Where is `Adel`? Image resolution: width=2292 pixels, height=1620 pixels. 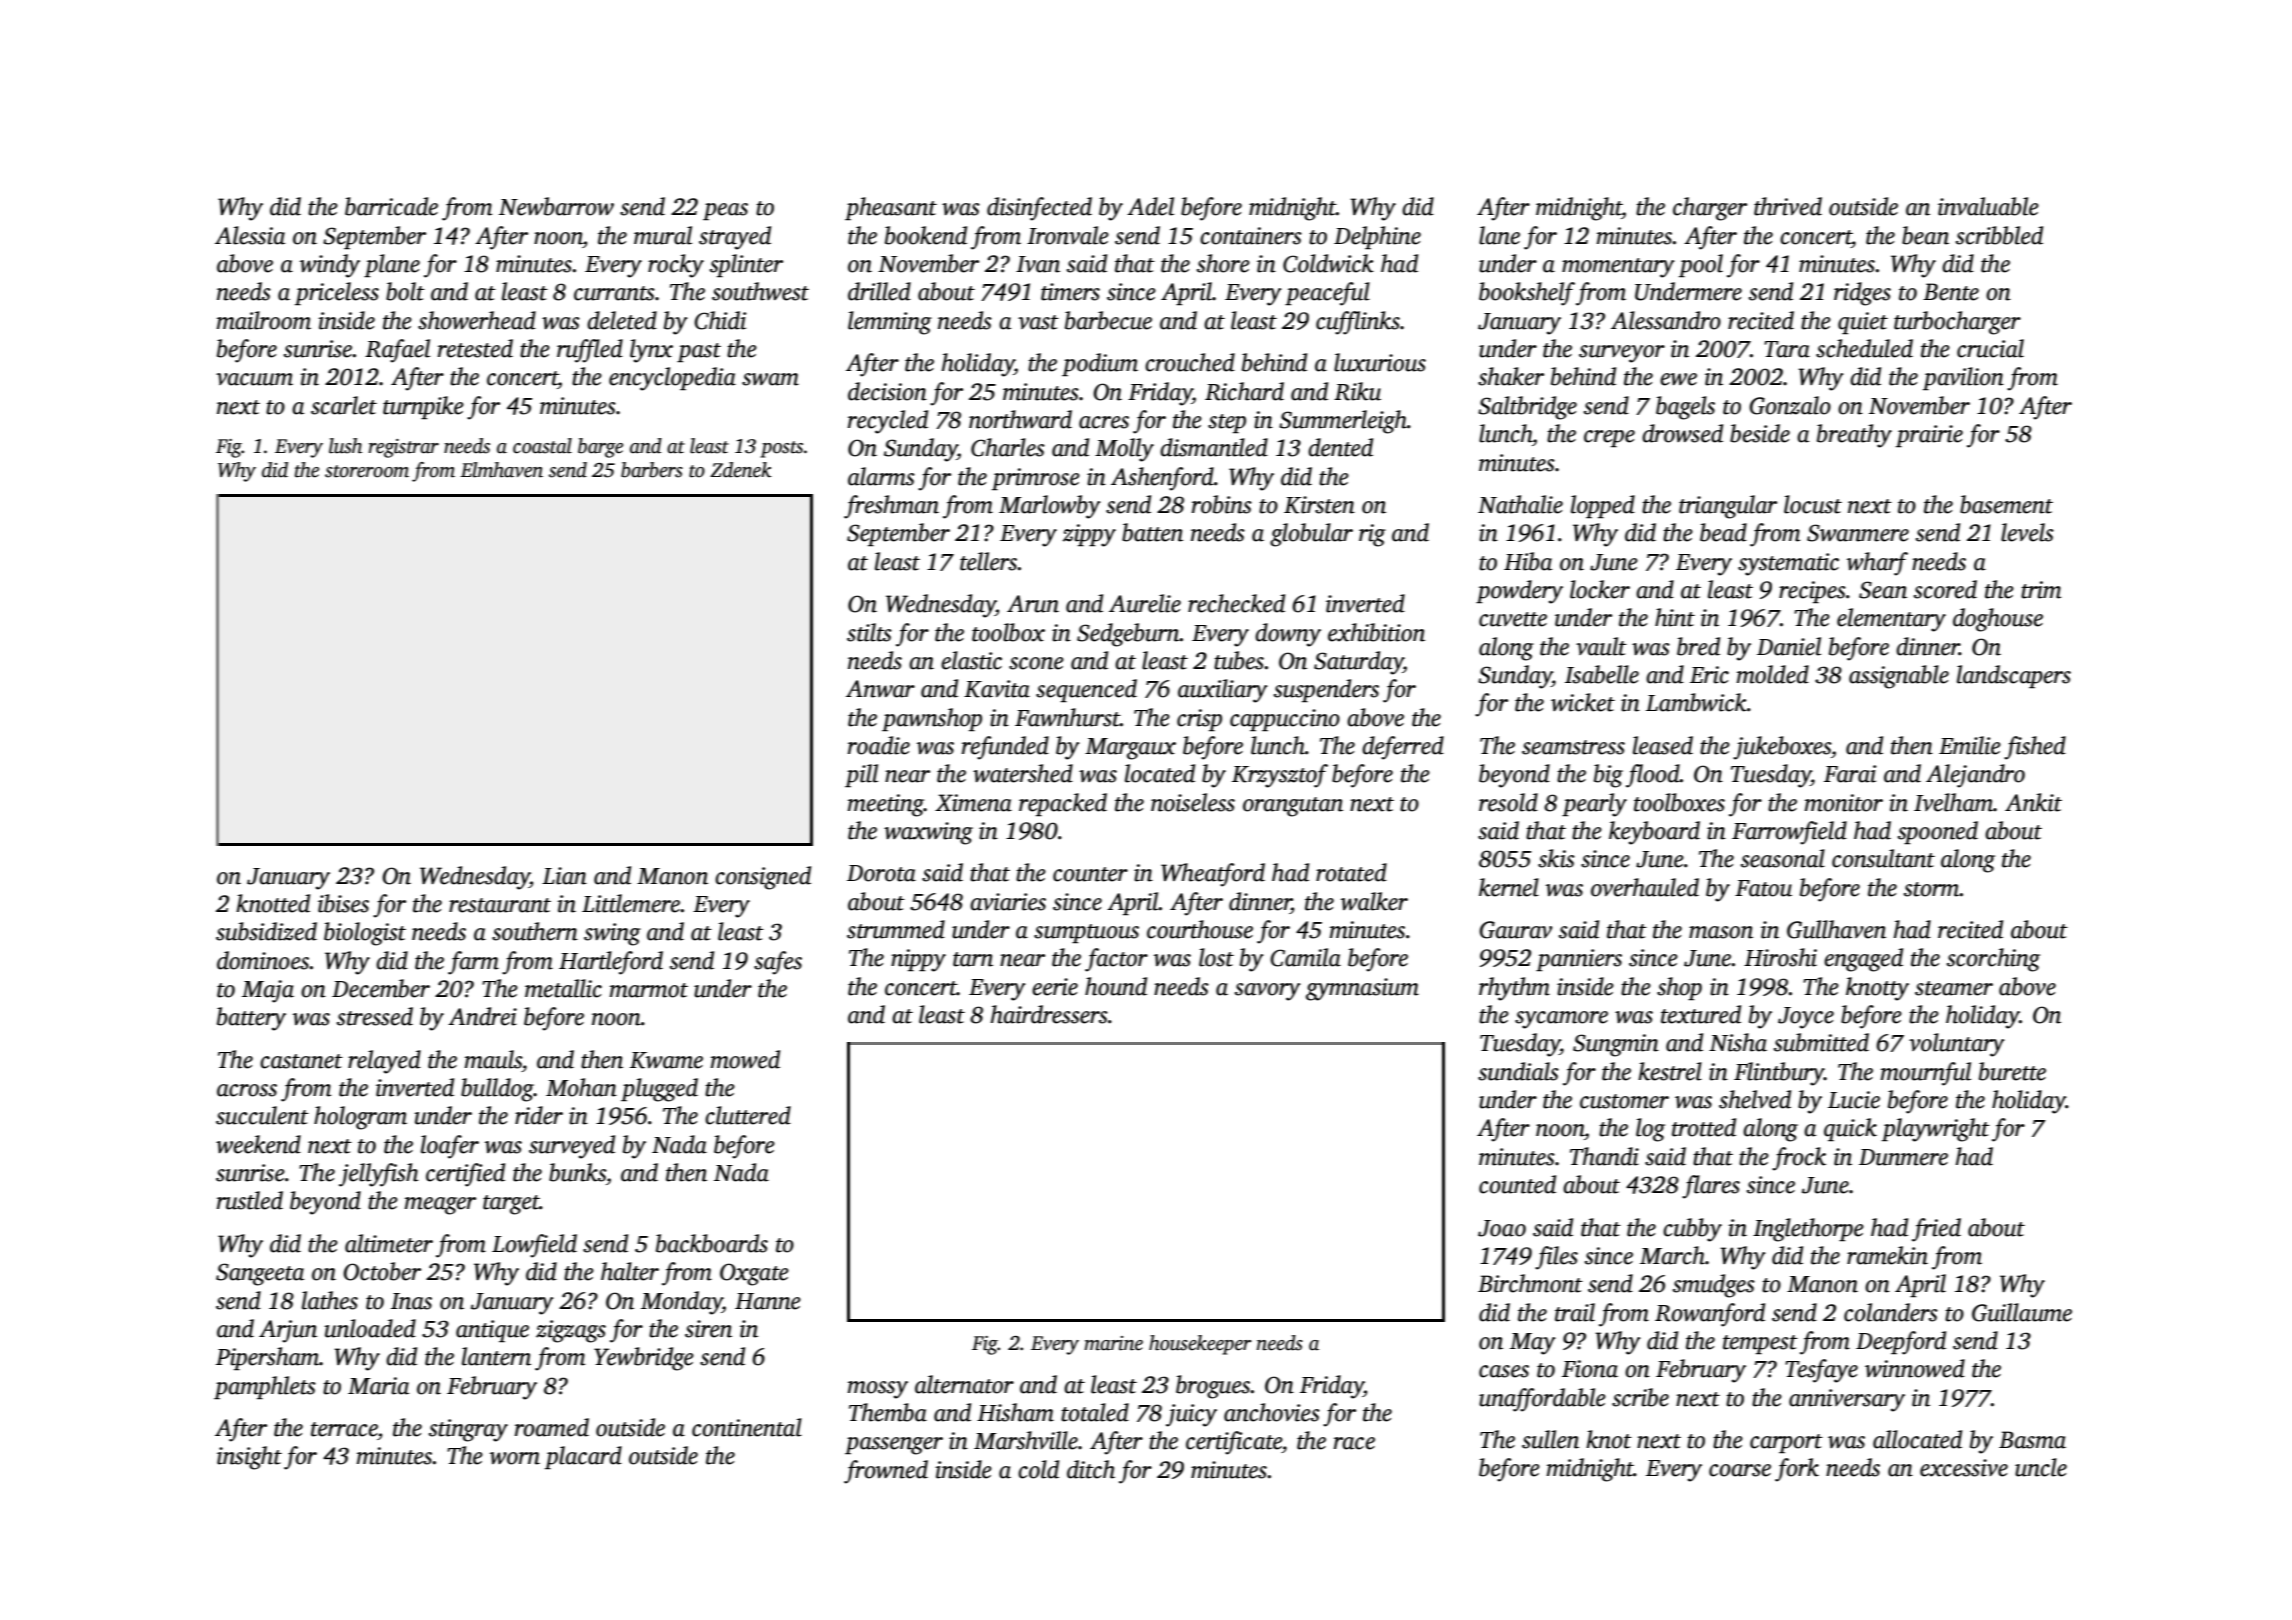 Adel is located at coordinates (1150, 206).
